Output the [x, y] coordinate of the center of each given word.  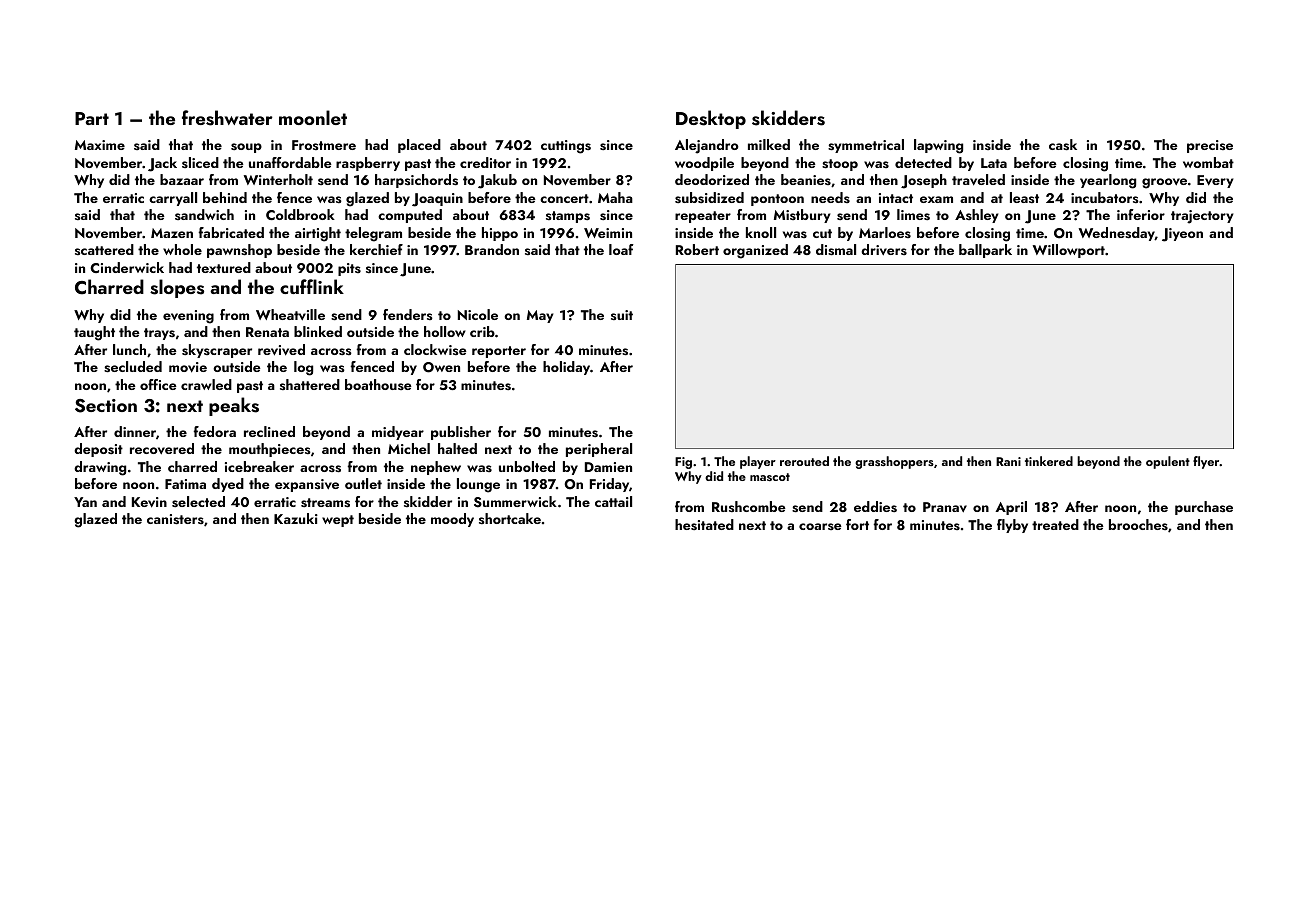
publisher [461, 433]
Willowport [1069, 251]
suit [622, 315]
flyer [1206, 462]
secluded [133, 367]
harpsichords [416, 181]
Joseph [924, 181]
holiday [566, 368]
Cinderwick [127, 267]
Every [1215, 181]
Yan [85, 502]
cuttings [566, 147]
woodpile [704, 164]
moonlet [313, 117]
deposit [98, 450]
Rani [1008, 461]
